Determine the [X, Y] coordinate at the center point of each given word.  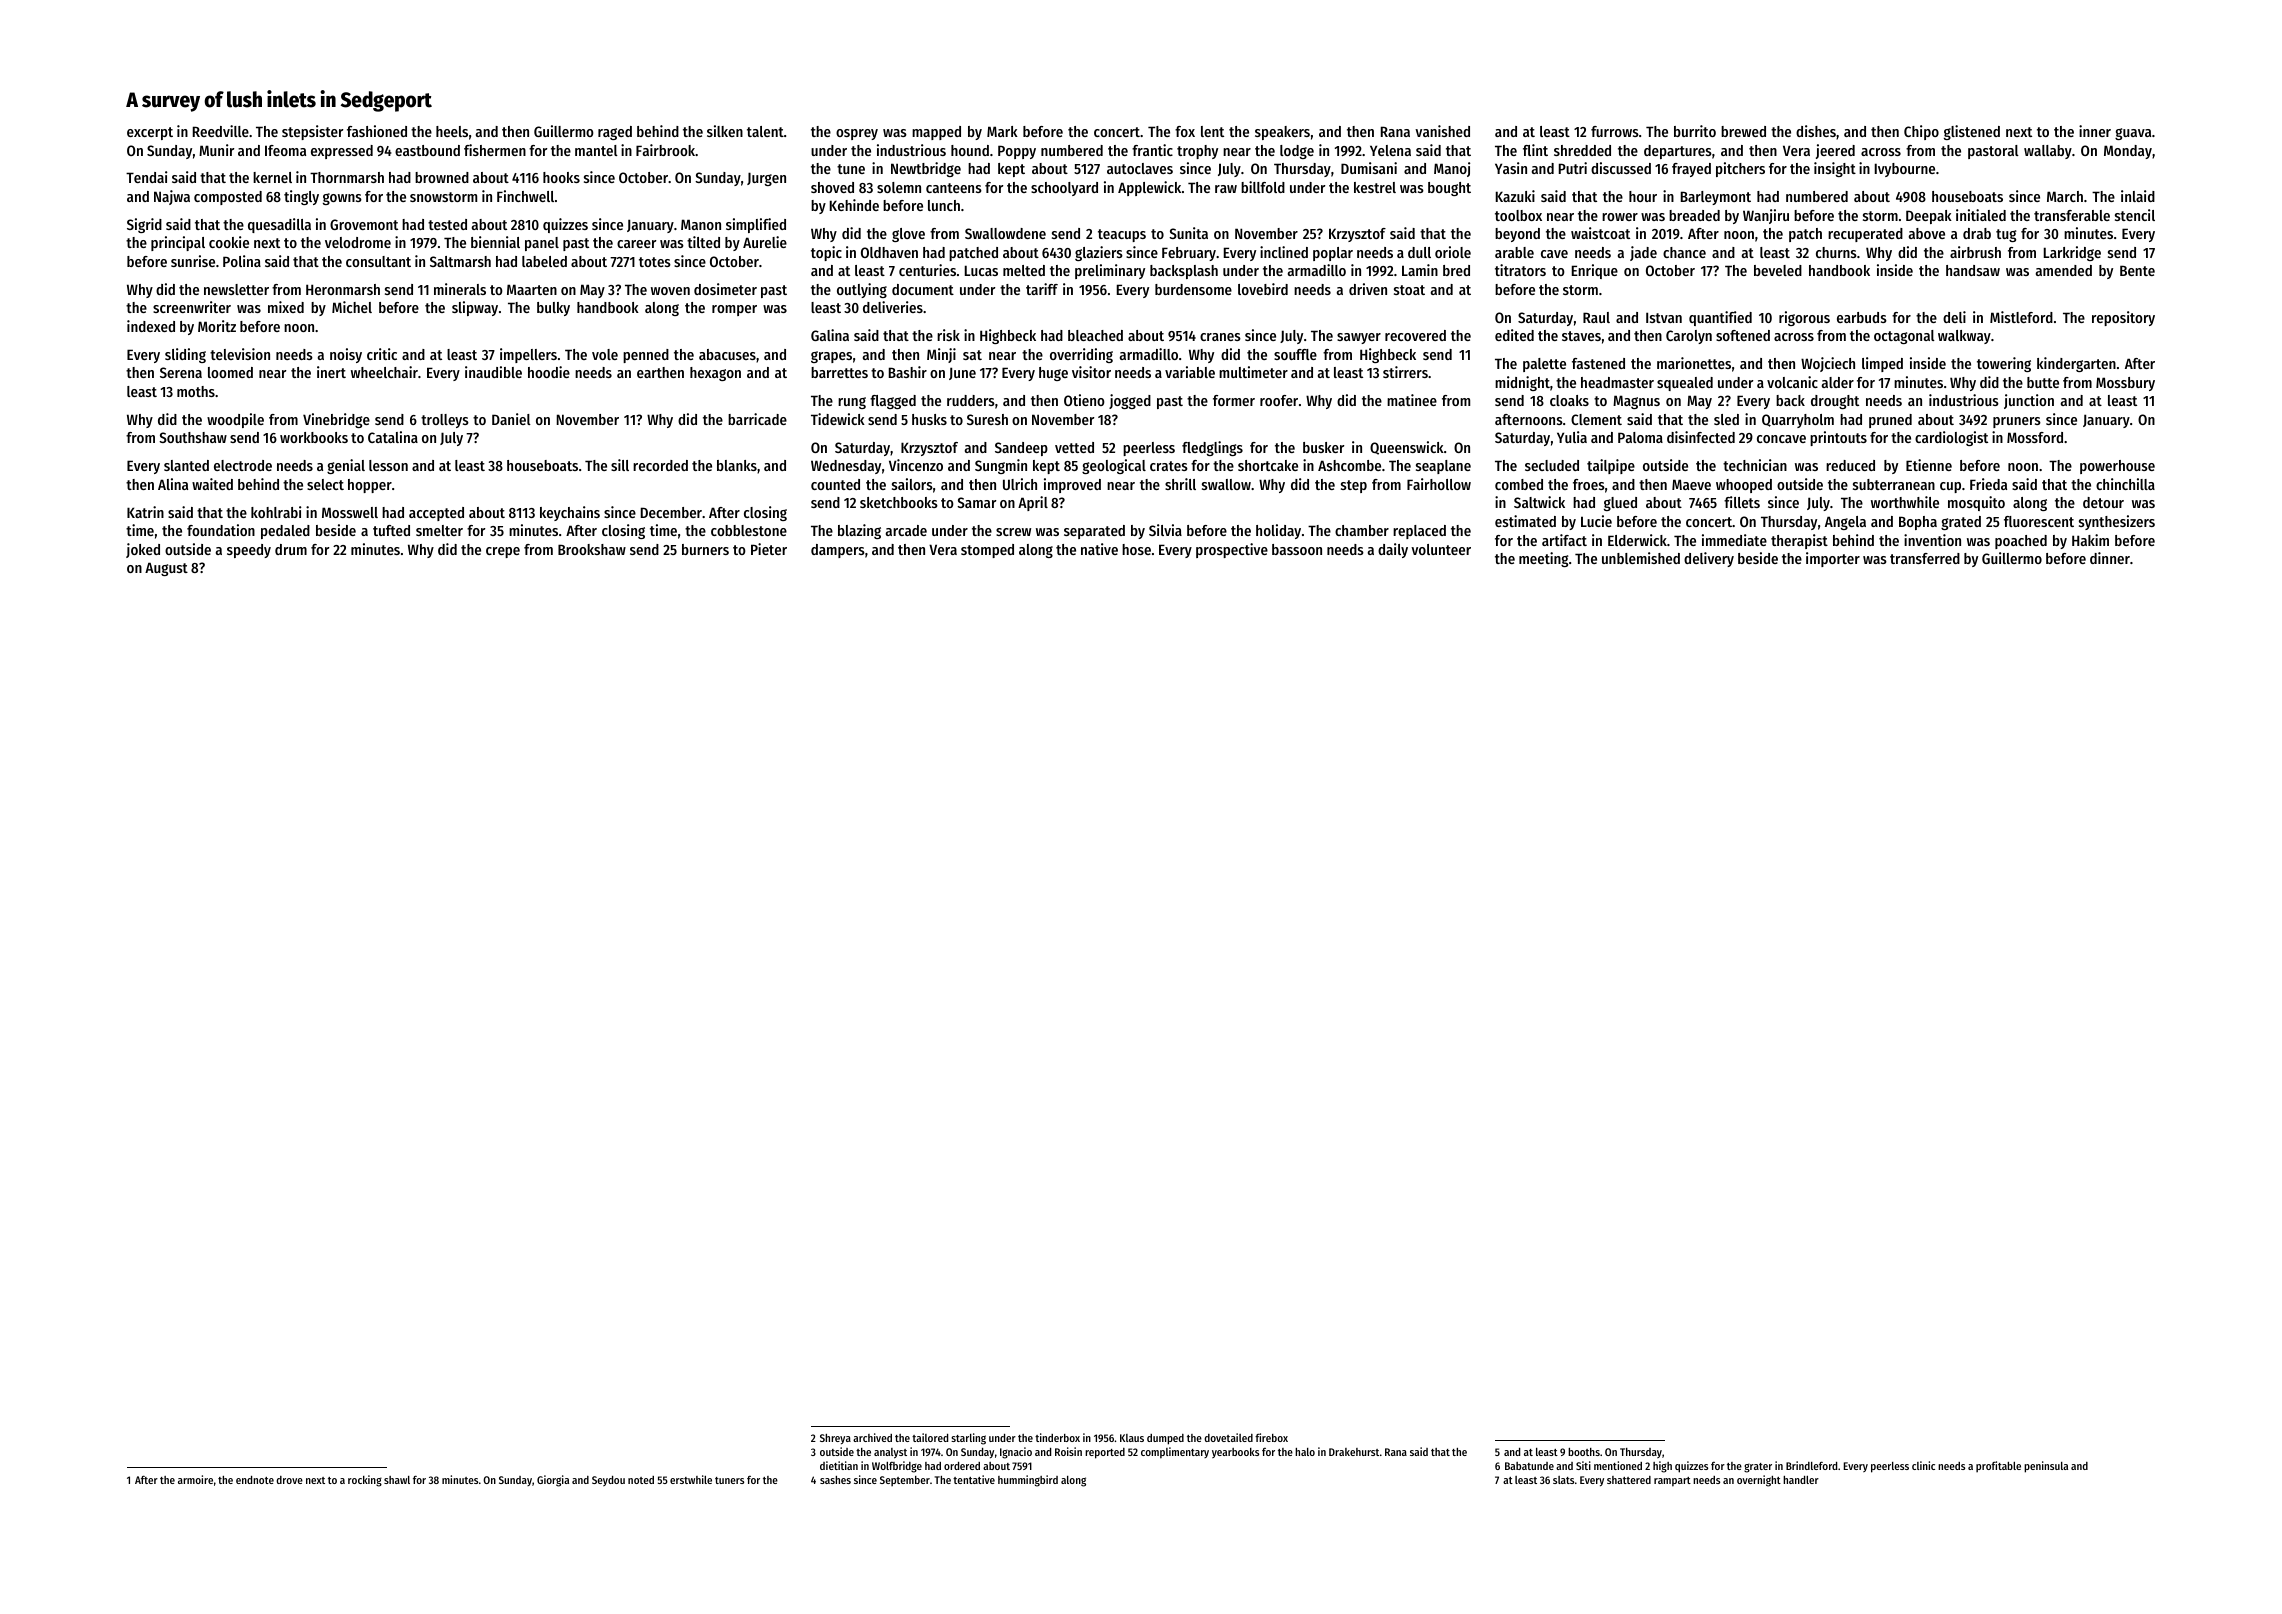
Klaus [1132, 1438]
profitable [1998, 1466]
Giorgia [553, 1481]
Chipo [1921, 132]
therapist [1799, 541]
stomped [987, 551]
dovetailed [1228, 1437]
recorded [660, 465]
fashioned [377, 131]
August [166, 569]
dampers [838, 551]
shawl [397, 1480]
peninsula [2046, 1467]
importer [1833, 559]
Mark [1002, 131]
